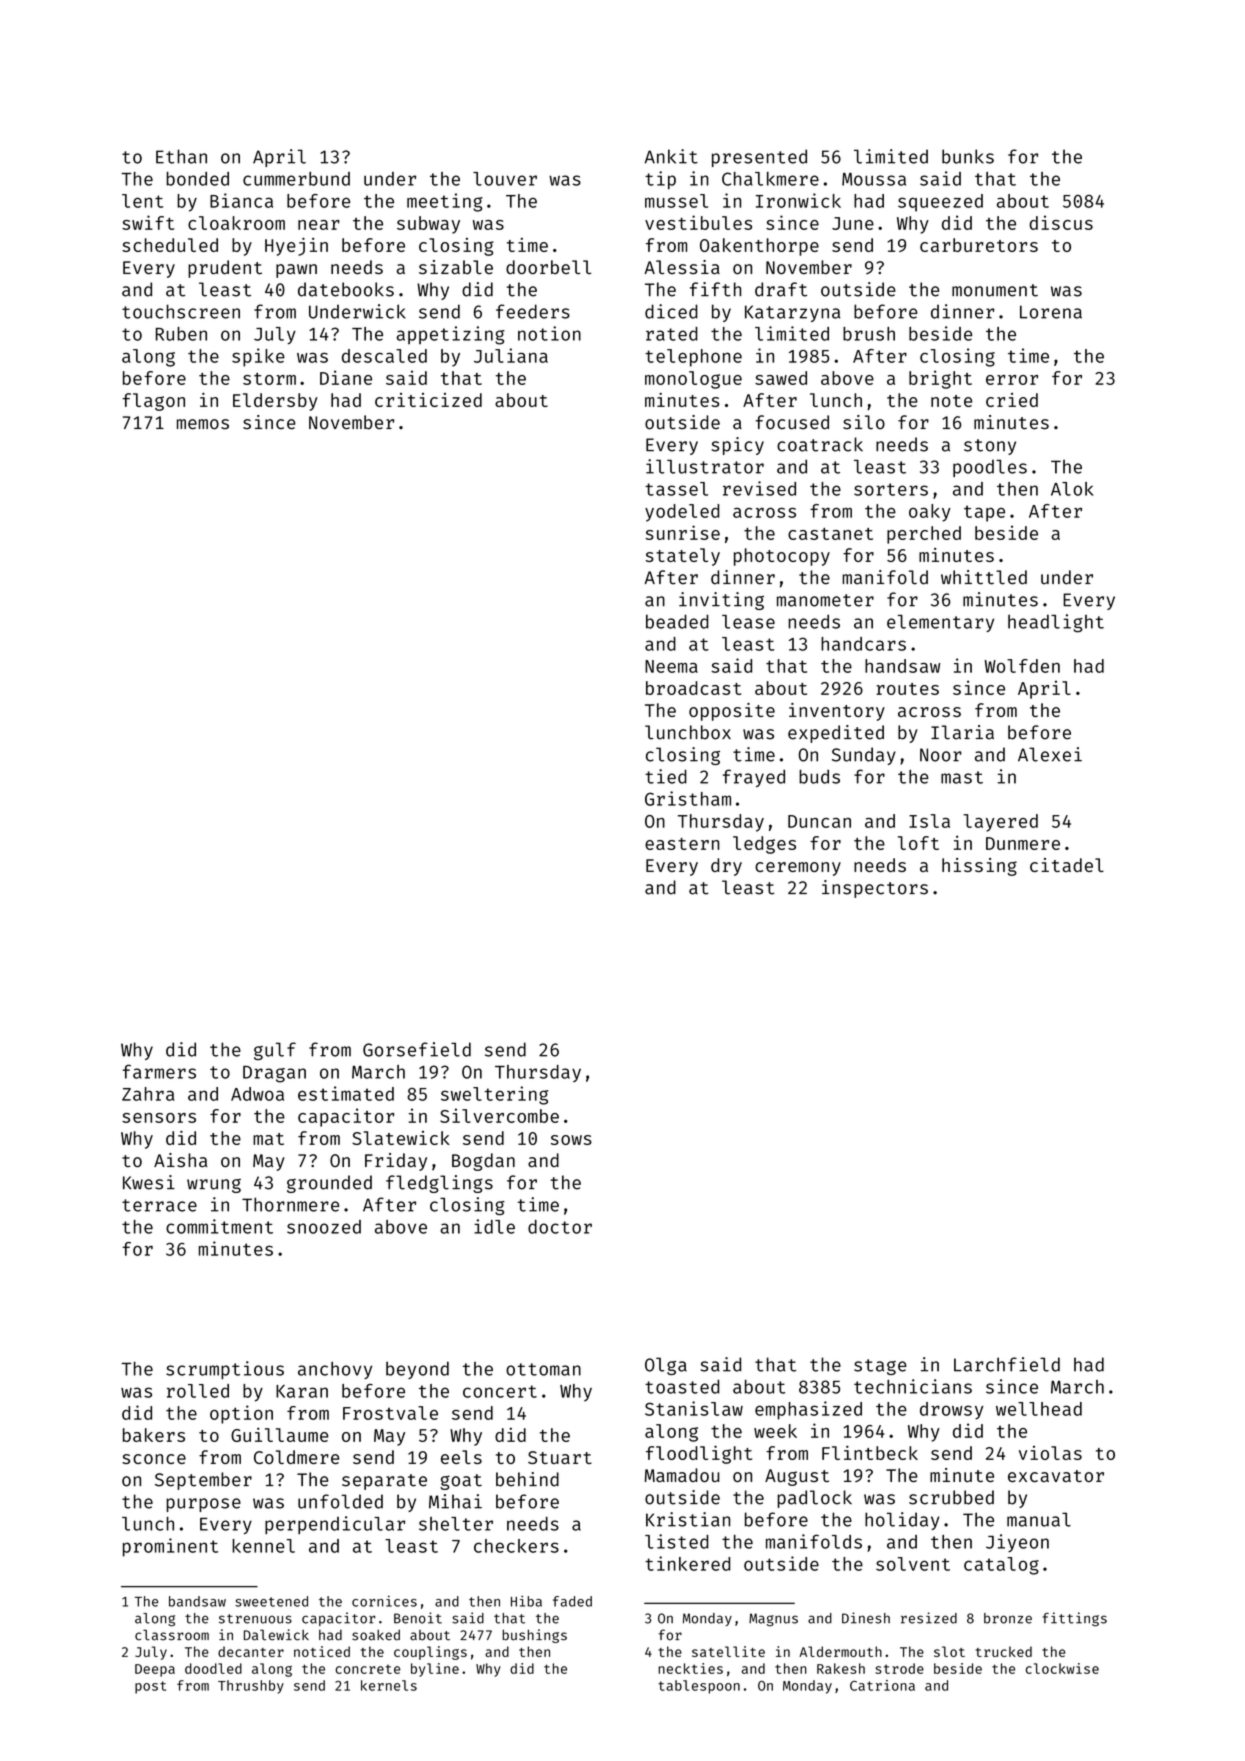 This document has width=1245, height=1761. I want to click on draft, so click(781, 289).
